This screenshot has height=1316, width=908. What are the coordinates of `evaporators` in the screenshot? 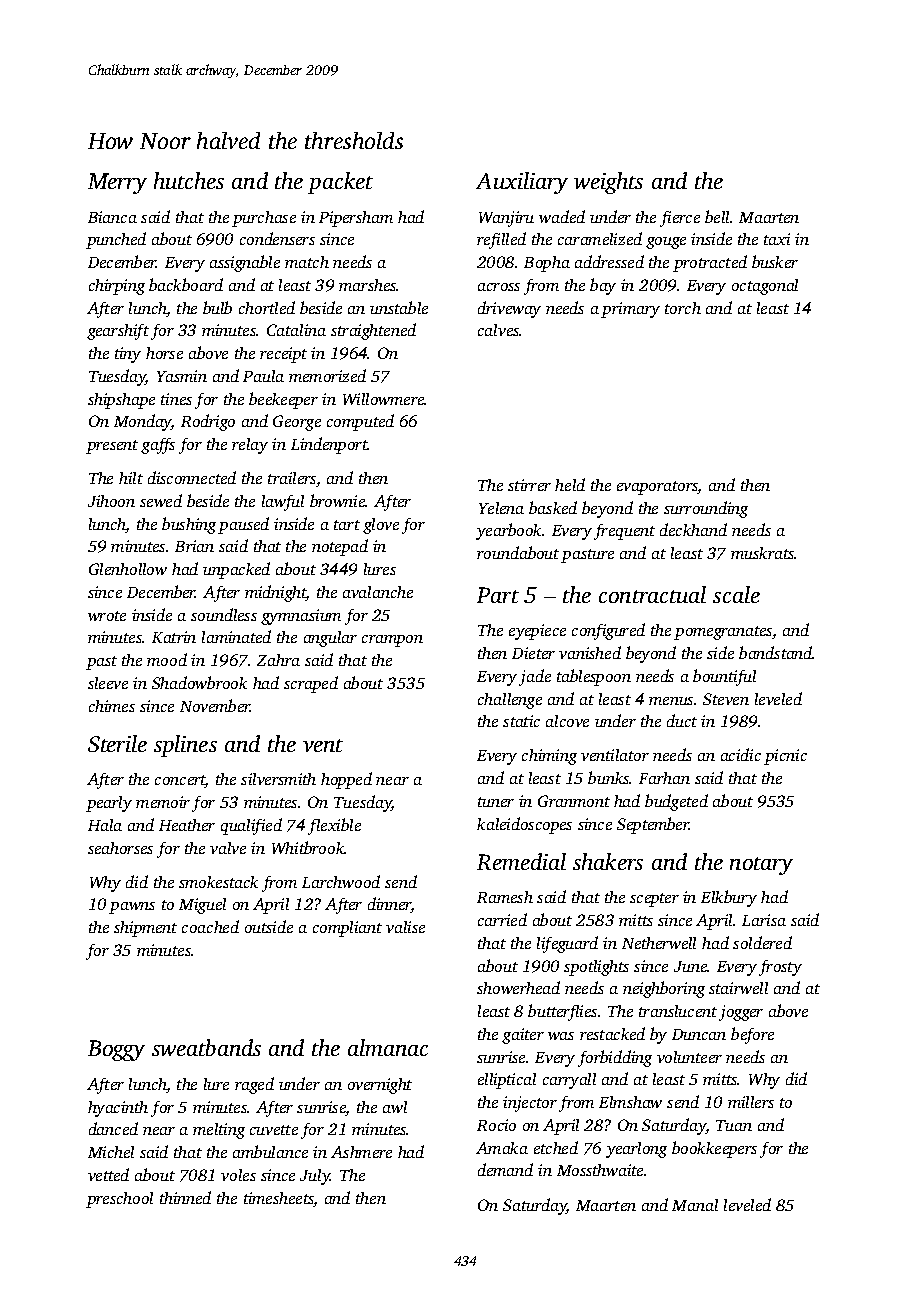 It's located at (657, 488).
